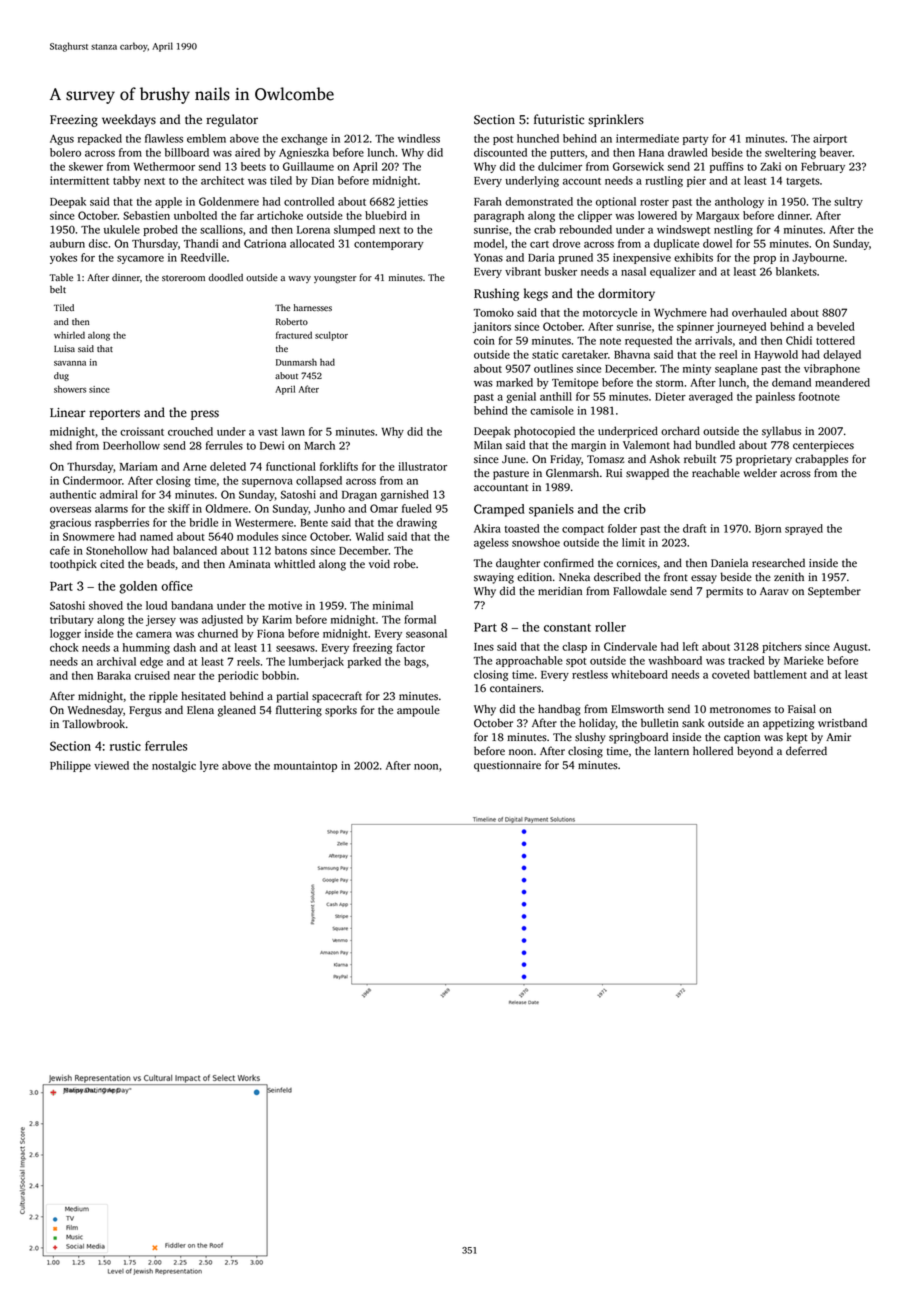 This screenshot has height=1308, width=924. Describe the element at coordinates (359, 496) in the screenshot. I see `Dragan` at that location.
